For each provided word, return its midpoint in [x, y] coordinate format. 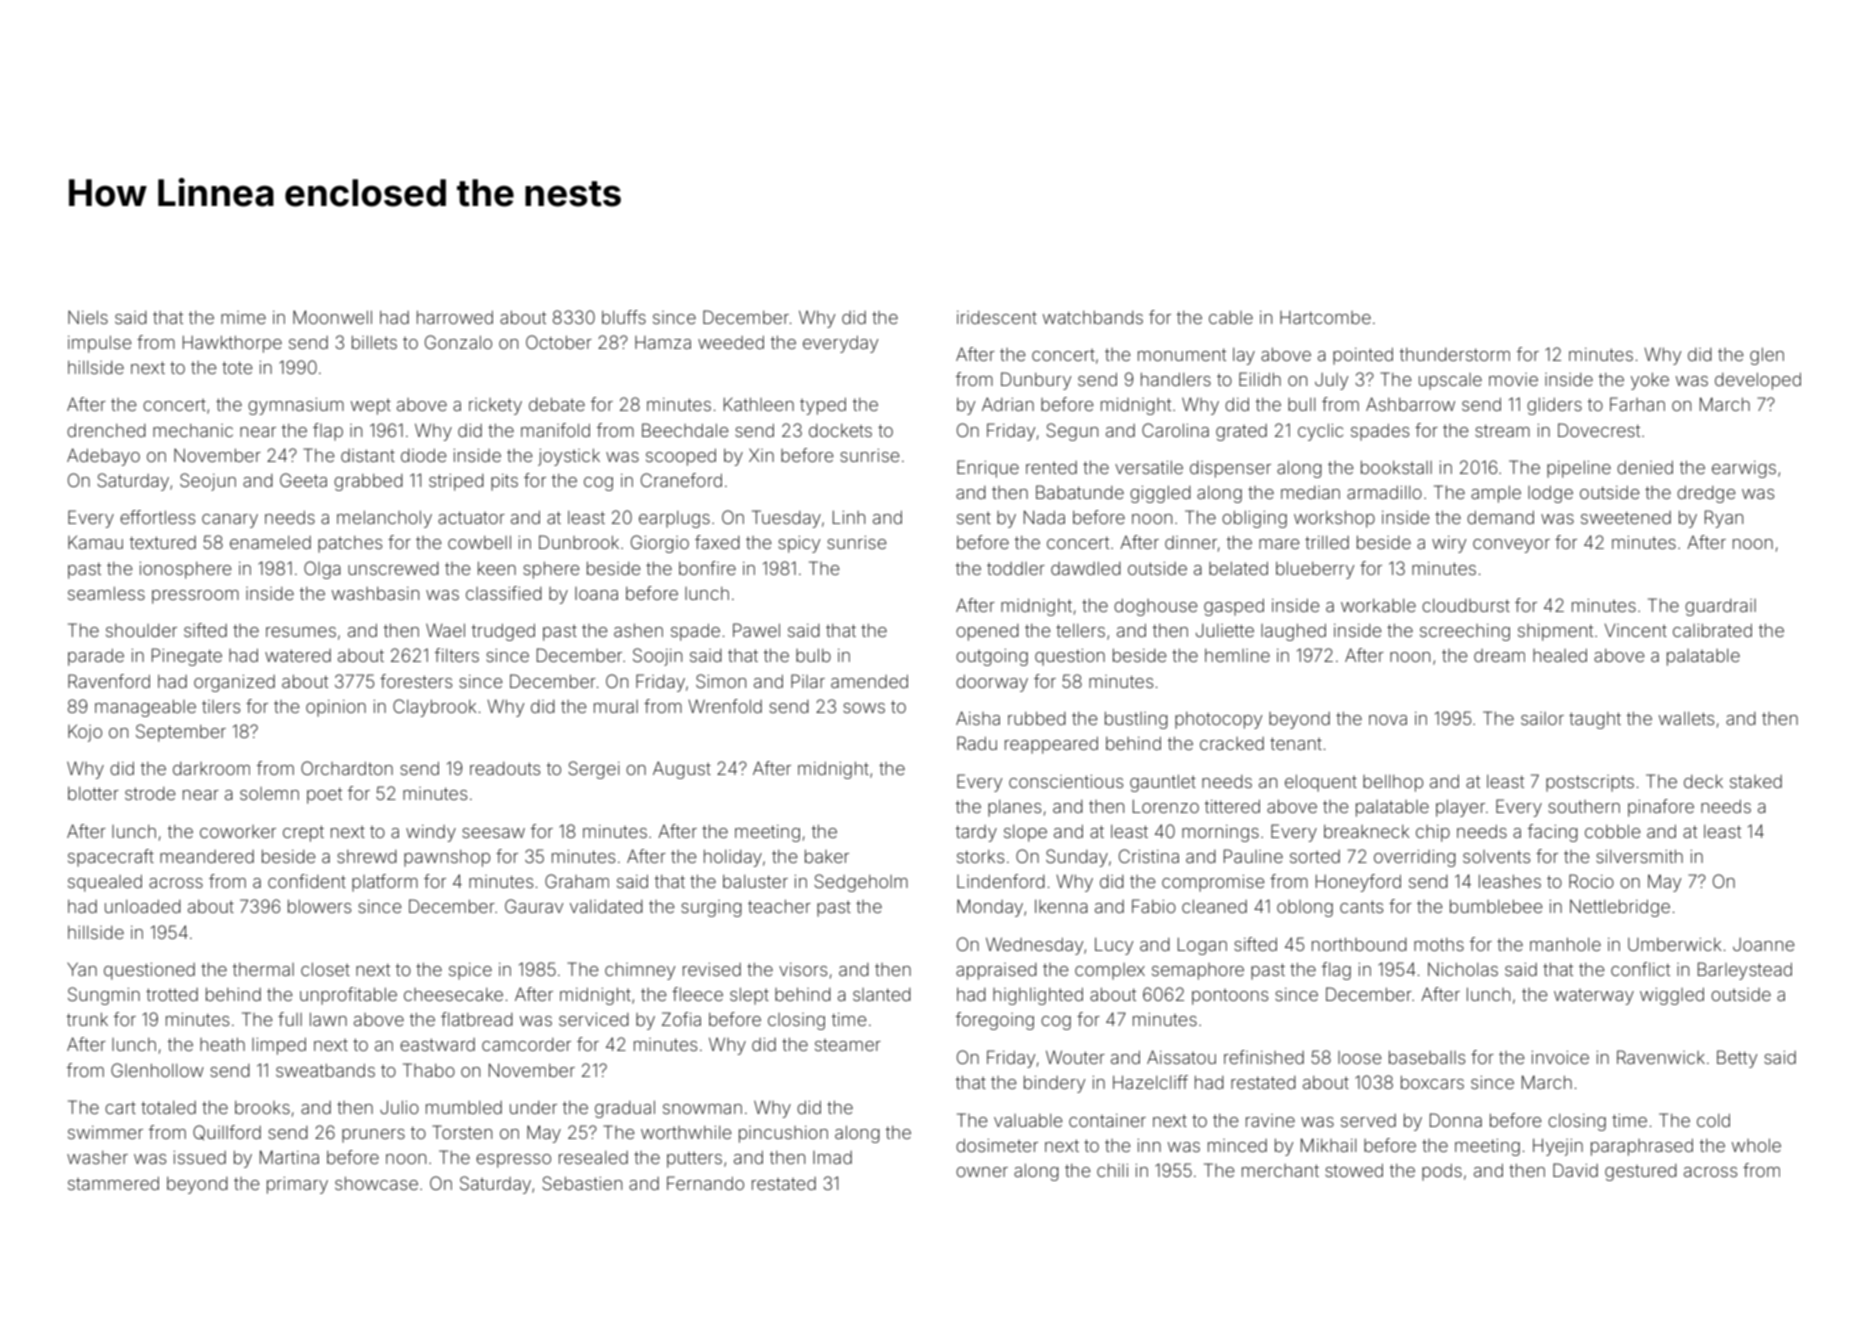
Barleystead [1745, 971]
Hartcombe [1325, 317]
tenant [1296, 743]
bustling [1136, 720]
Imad [832, 1157]
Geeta [303, 480]
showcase [376, 1183]
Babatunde [1080, 492]
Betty [1737, 1059]
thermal [263, 969]
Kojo [85, 733]
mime [243, 317]
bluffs [624, 317]
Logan [1202, 946]
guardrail [1720, 607]
